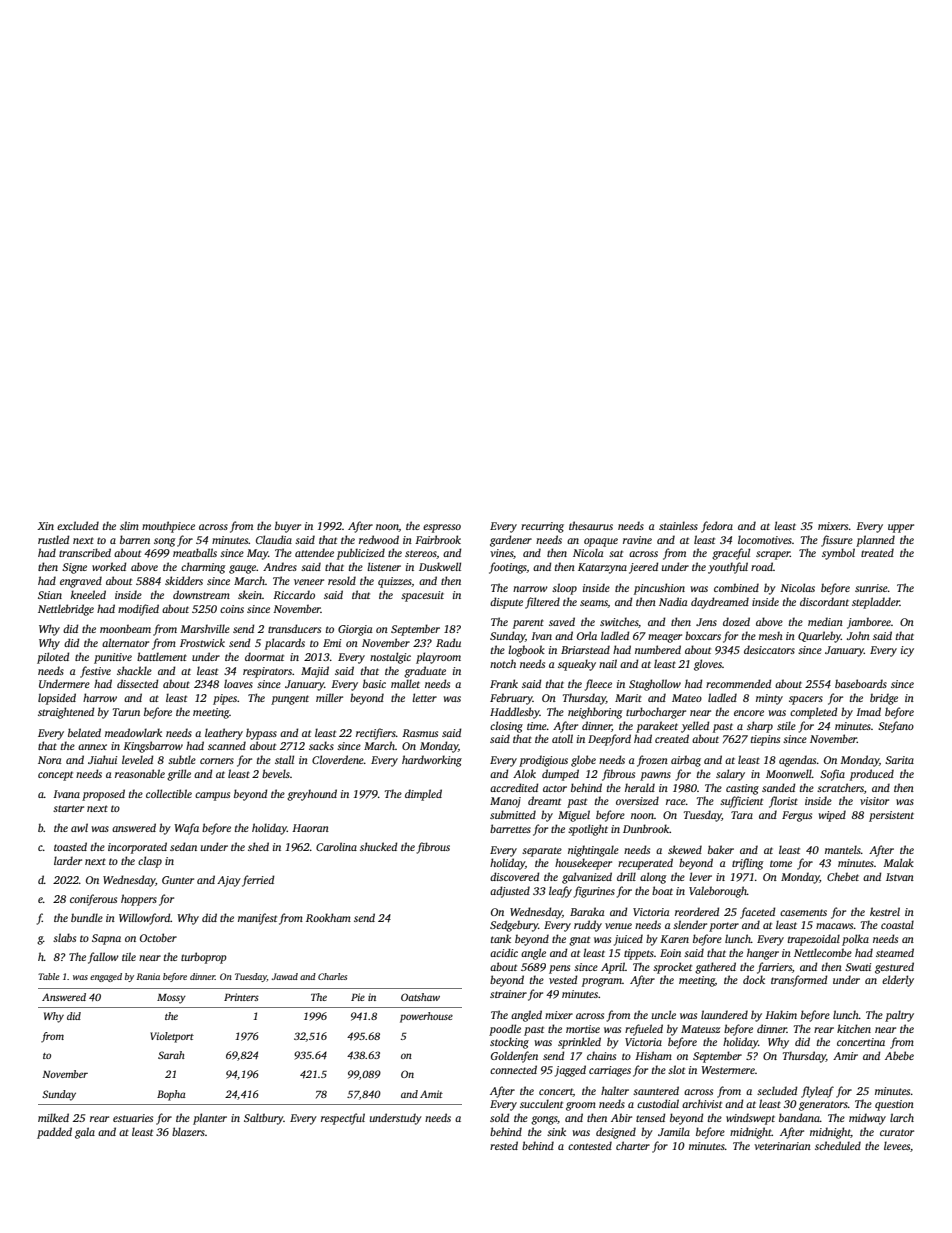  What do you see at coordinates (133, 1118) in the screenshot?
I see `estuaries` at bounding box center [133, 1118].
